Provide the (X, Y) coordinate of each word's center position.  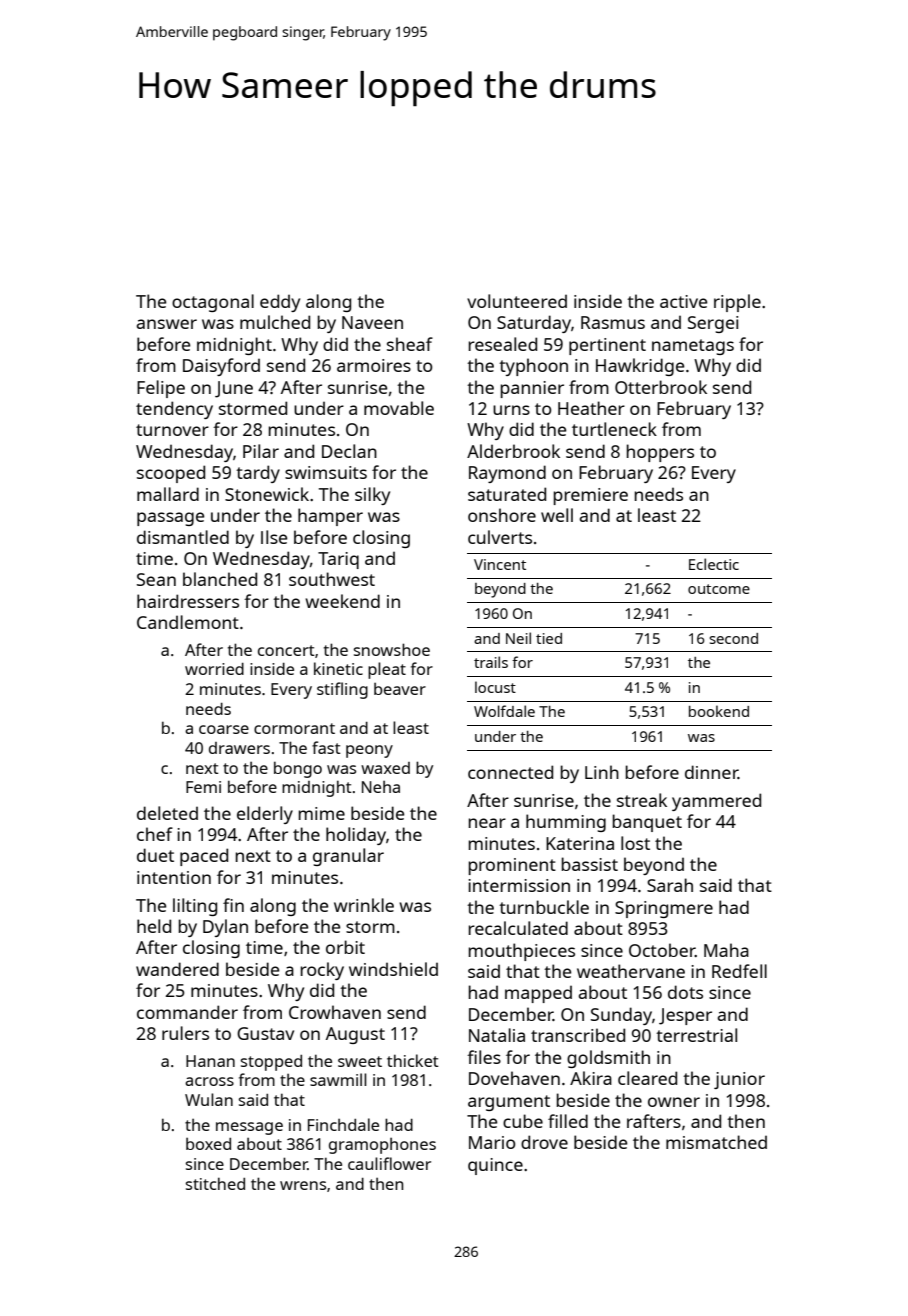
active (683, 301)
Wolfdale (504, 711)
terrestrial (696, 1035)
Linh (602, 772)
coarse (224, 729)
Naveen (372, 322)
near (487, 823)
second (734, 638)
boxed (208, 1144)
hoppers (660, 453)
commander (187, 1012)
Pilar (261, 451)
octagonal (213, 303)
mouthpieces (521, 952)
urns (511, 410)
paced (204, 857)
